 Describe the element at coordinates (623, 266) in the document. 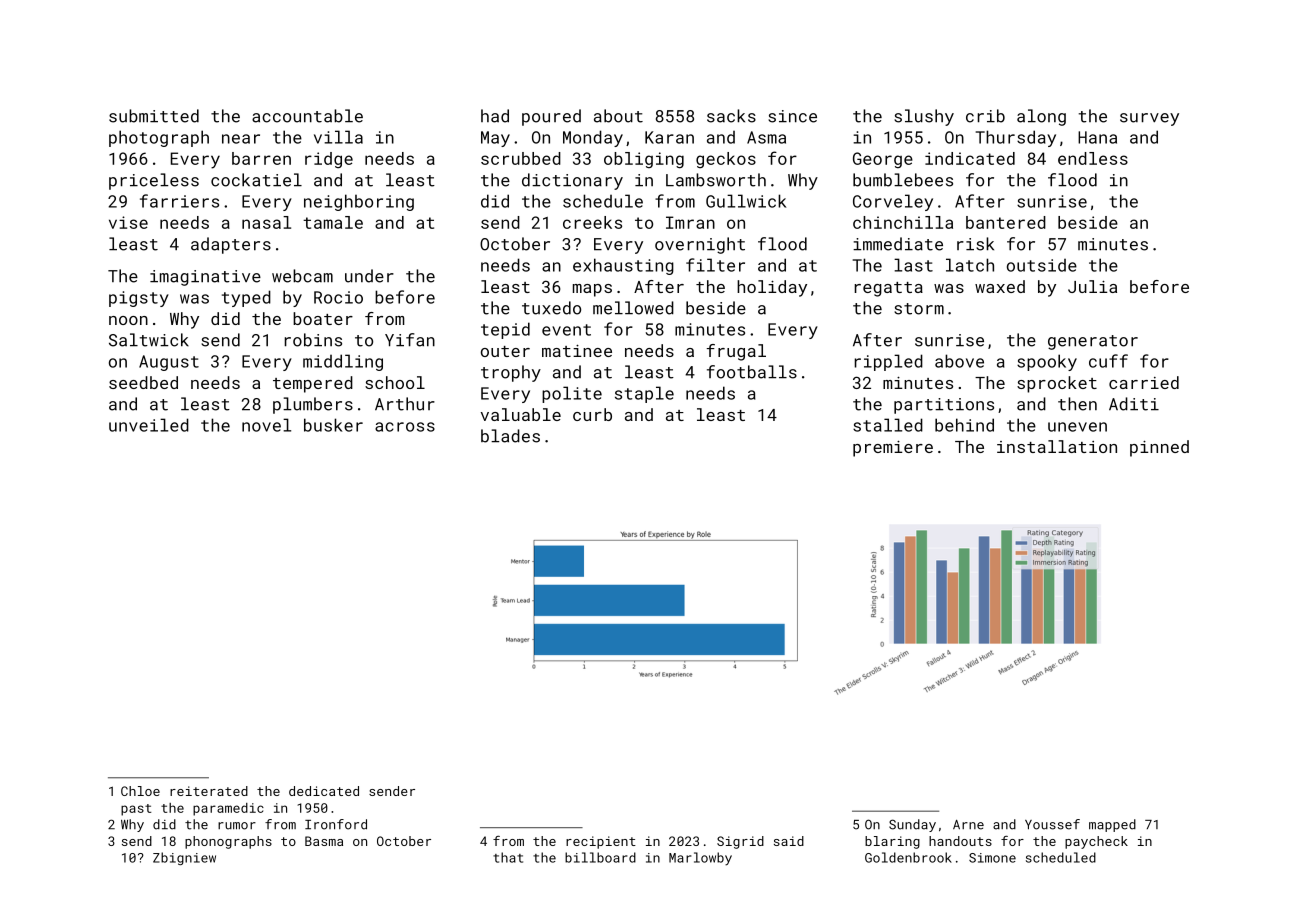

I see `exhausting` at that location.
